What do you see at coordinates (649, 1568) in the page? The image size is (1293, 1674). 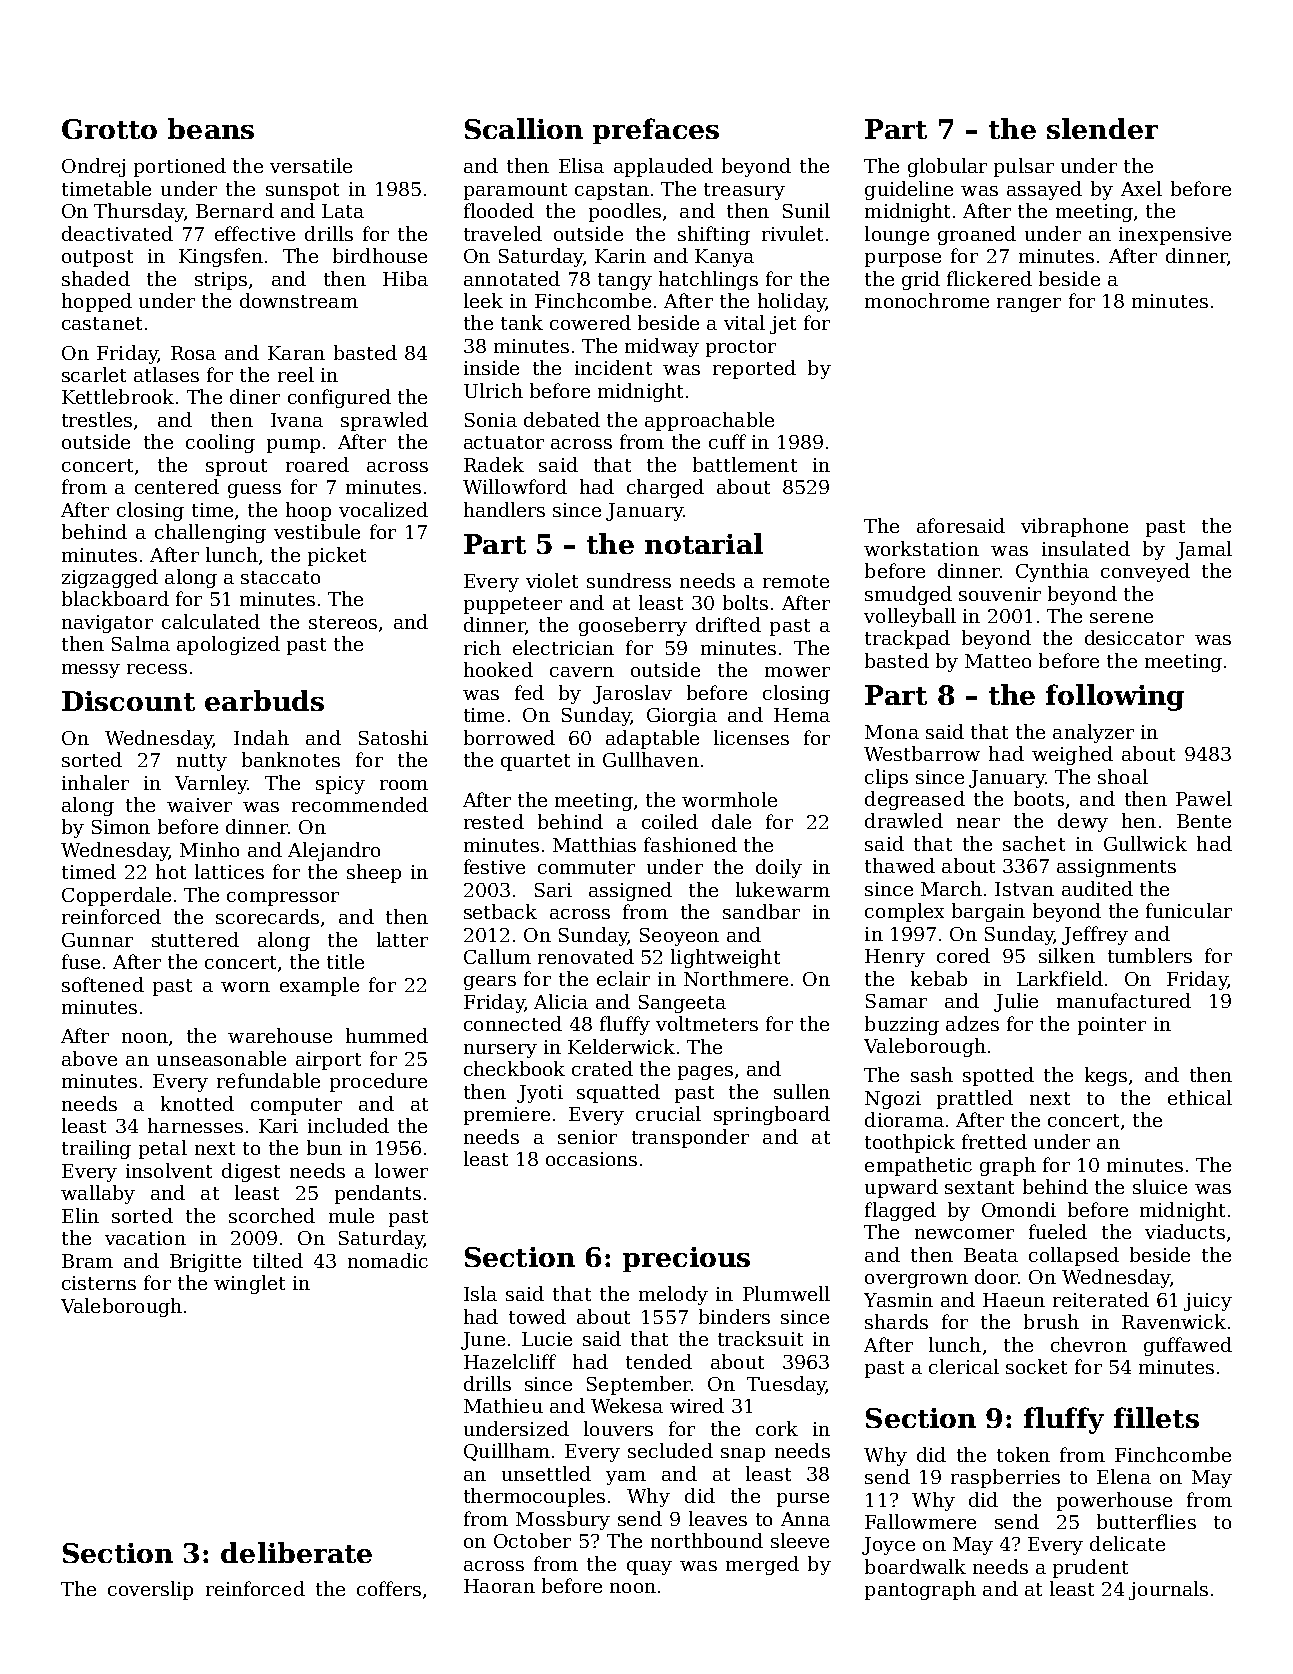 I see `quay` at bounding box center [649, 1568].
